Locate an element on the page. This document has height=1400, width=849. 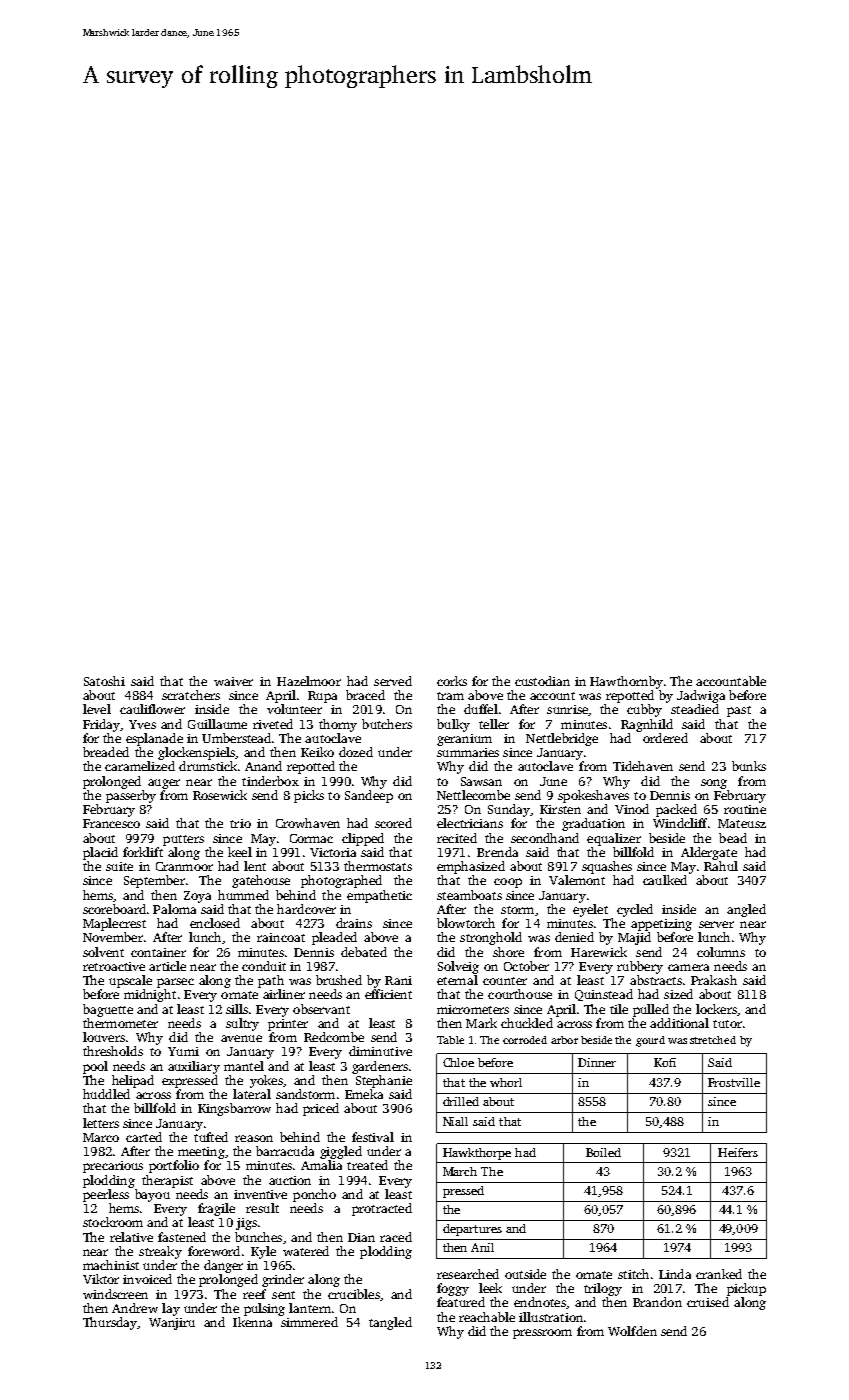
Thursday is located at coordinates (110, 1323).
